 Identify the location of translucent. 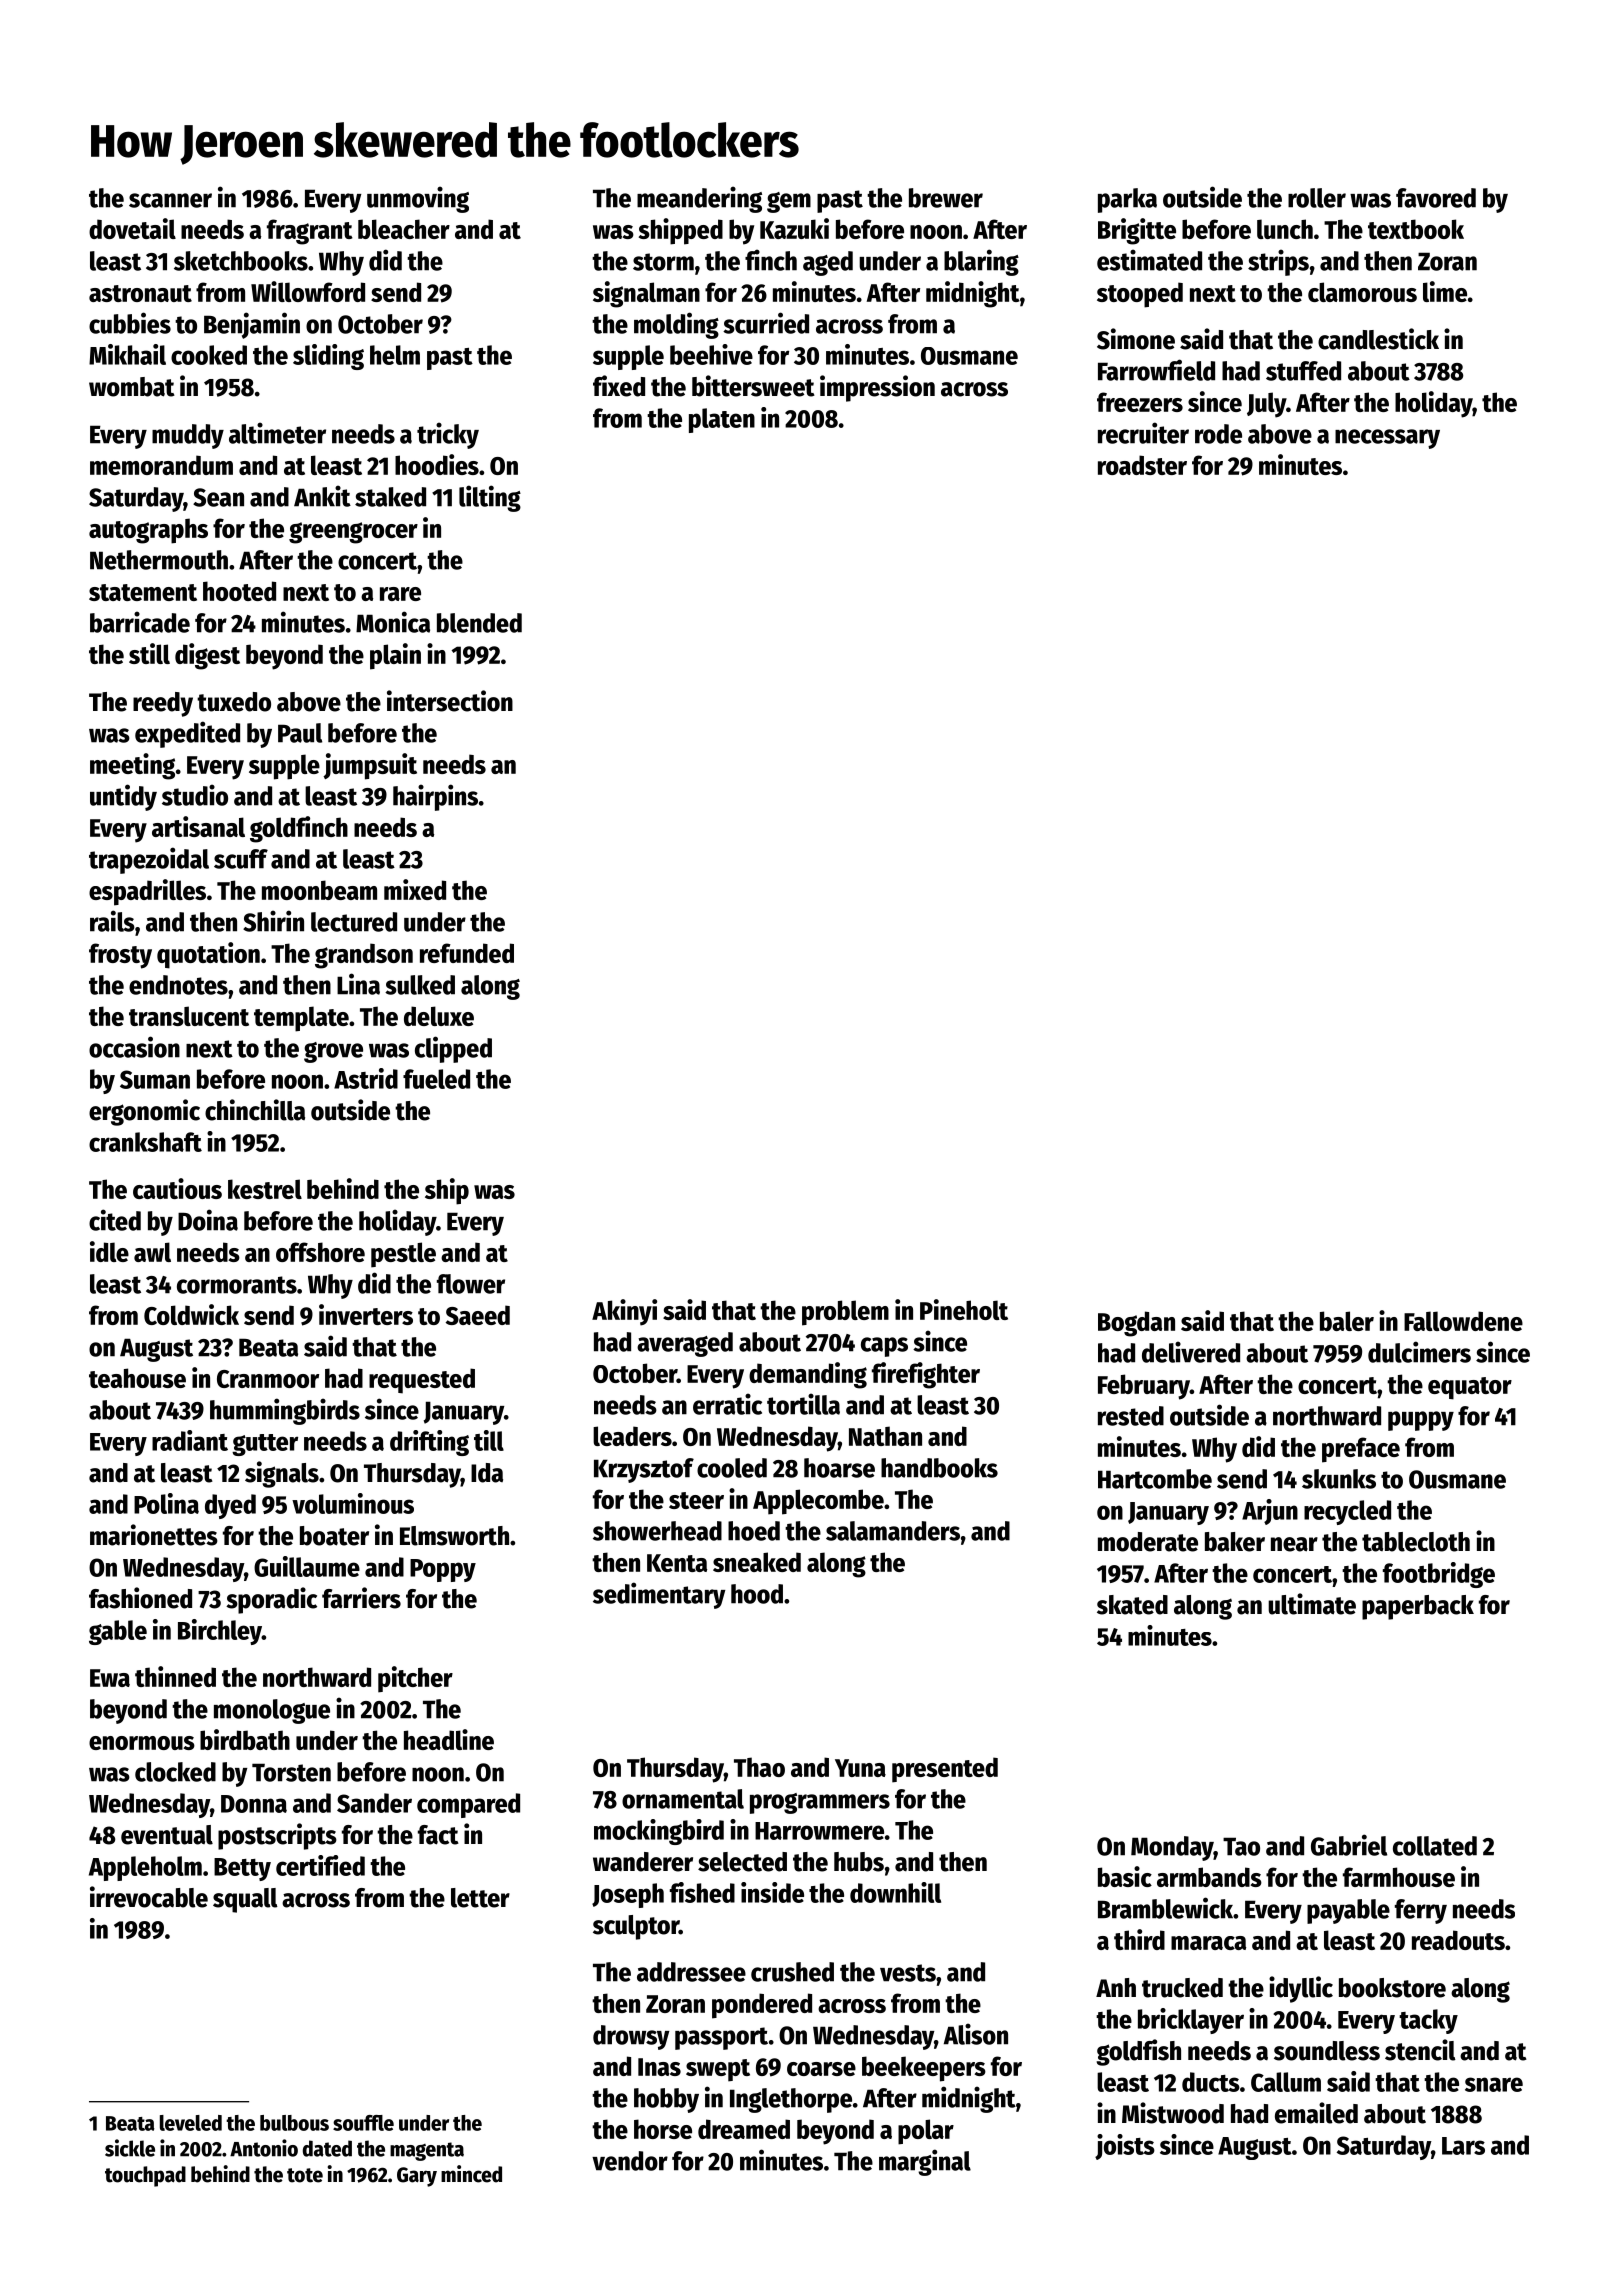
(189, 1016).
